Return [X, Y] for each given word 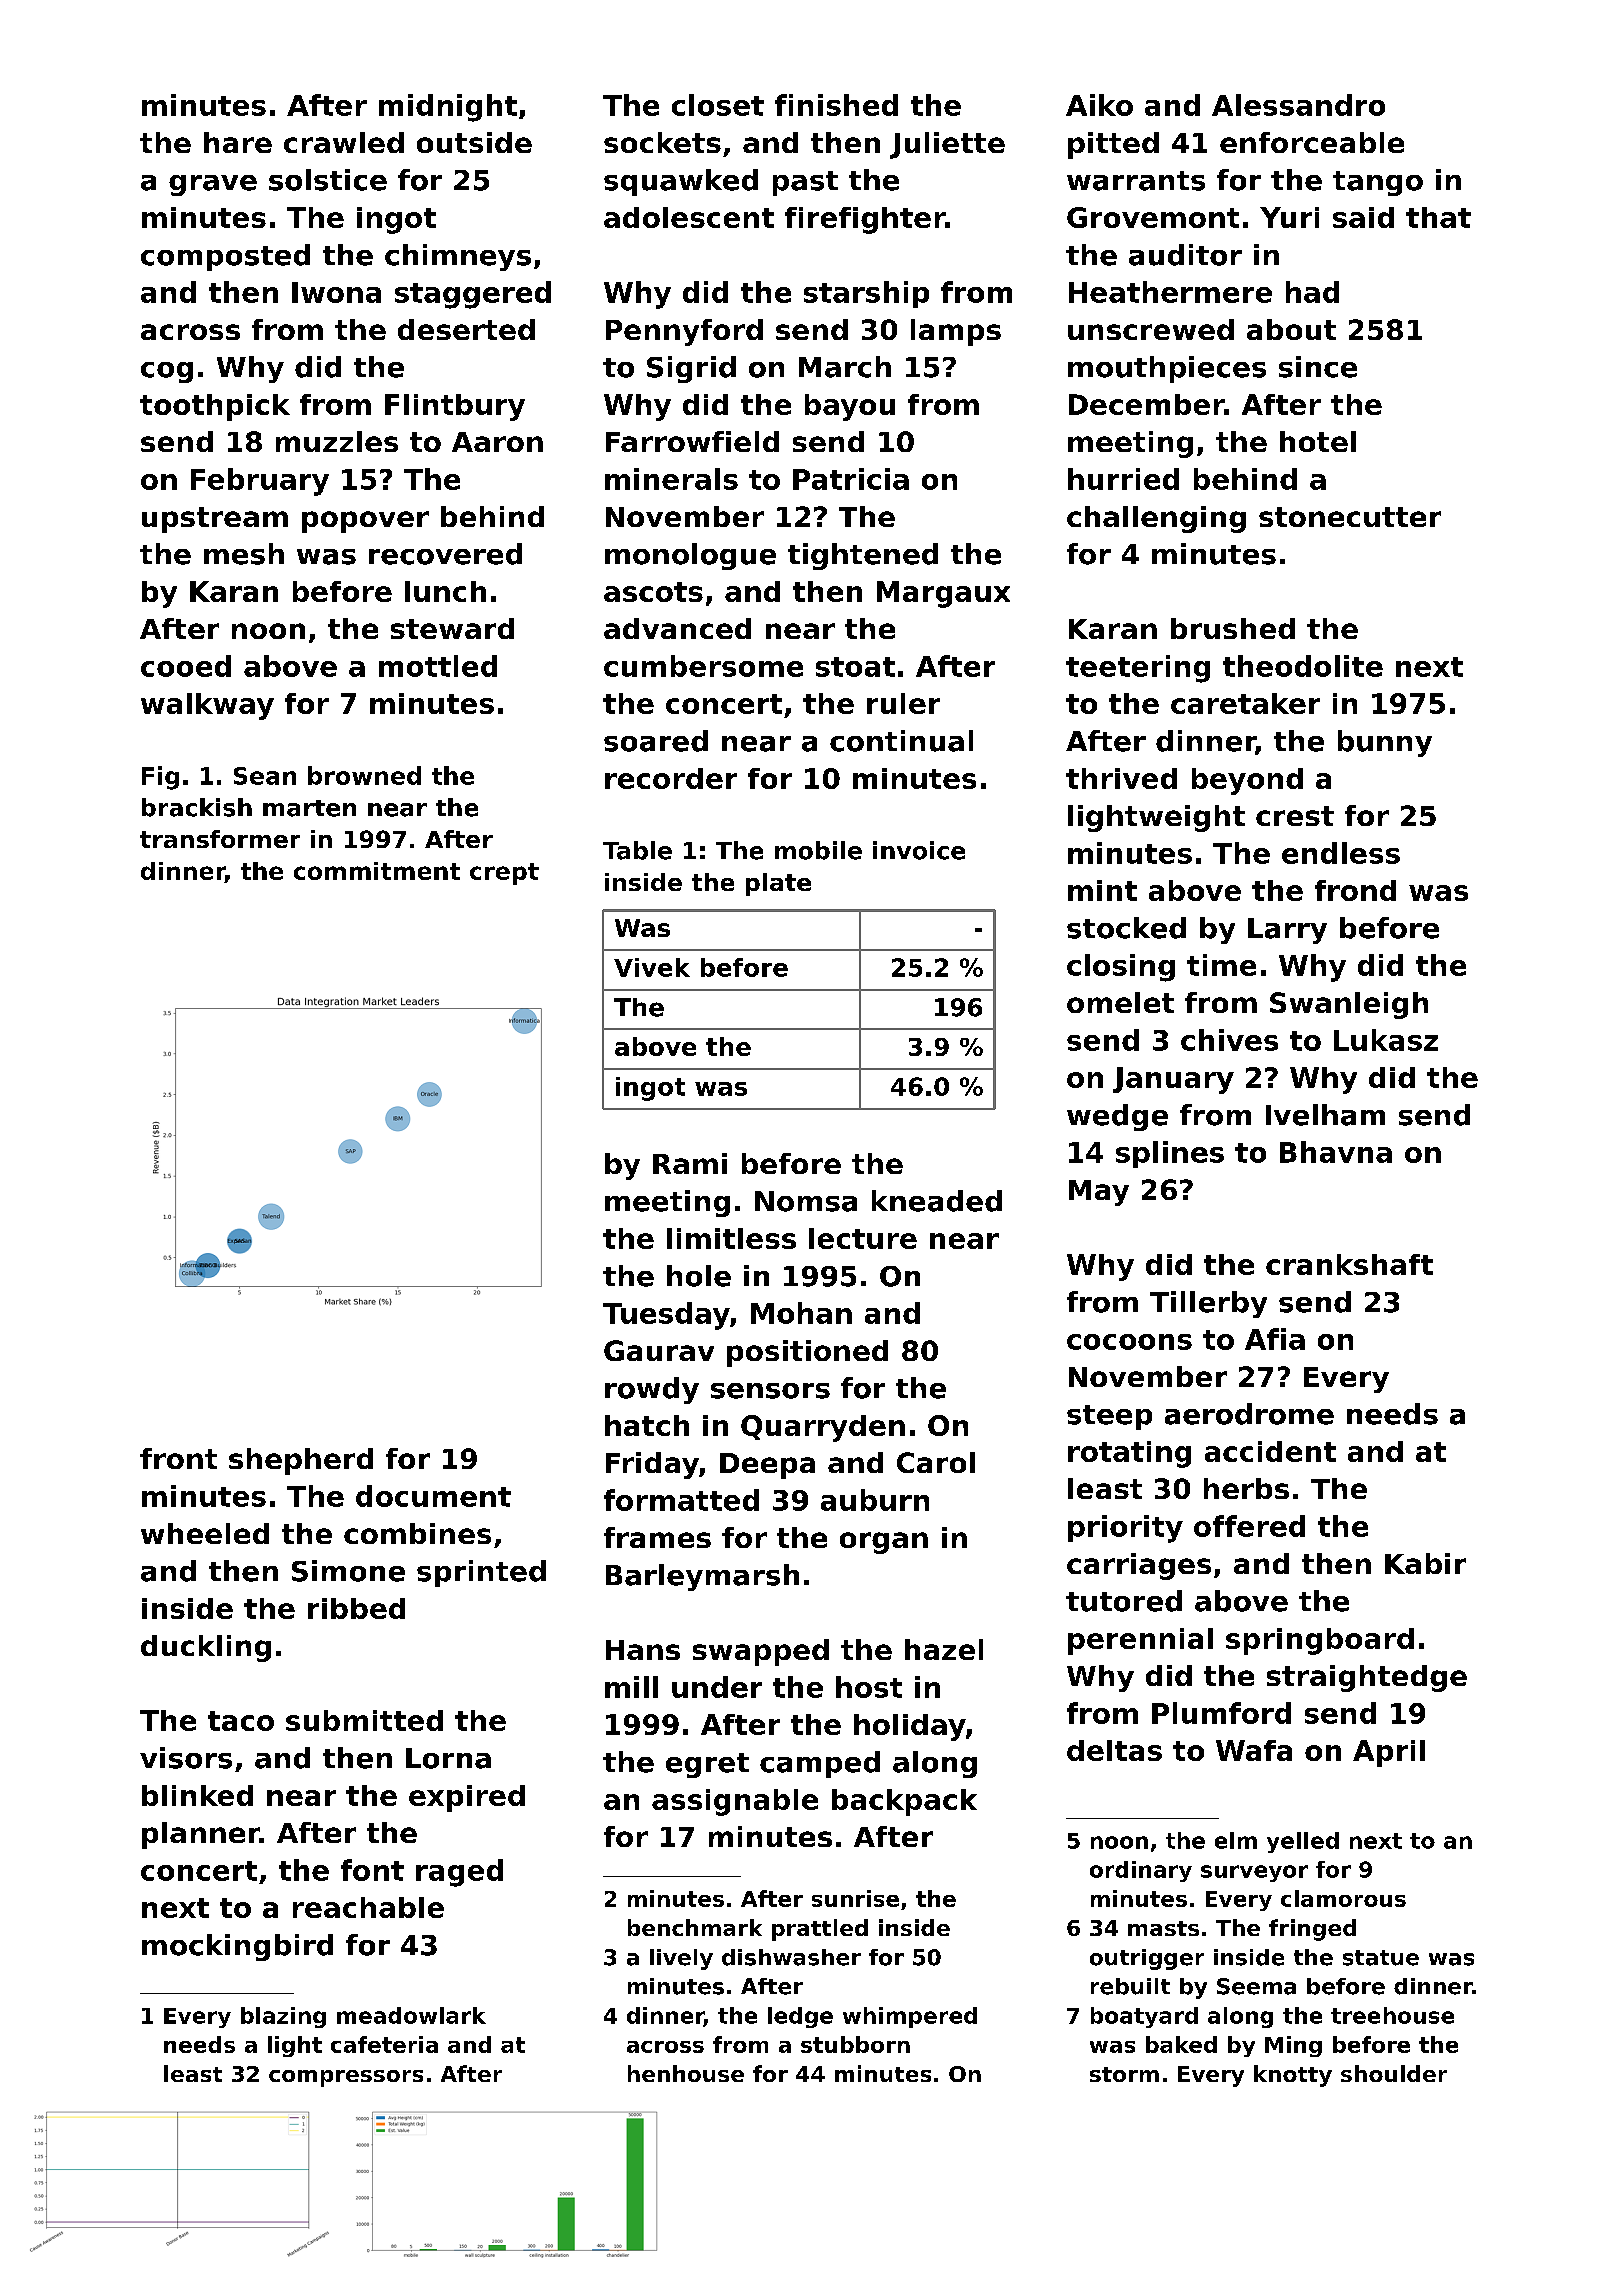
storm [1124, 2074]
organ [884, 1543]
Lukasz [1386, 1040]
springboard [1320, 1641]
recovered [445, 554]
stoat [855, 667]
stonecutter [1350, 517]
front [178, 1458]
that [1438, 217]
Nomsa [806, 1201]
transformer [220, 839]
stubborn [855, 2044]
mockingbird [237, 1947]
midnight [448, 108]
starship [866, 294]
